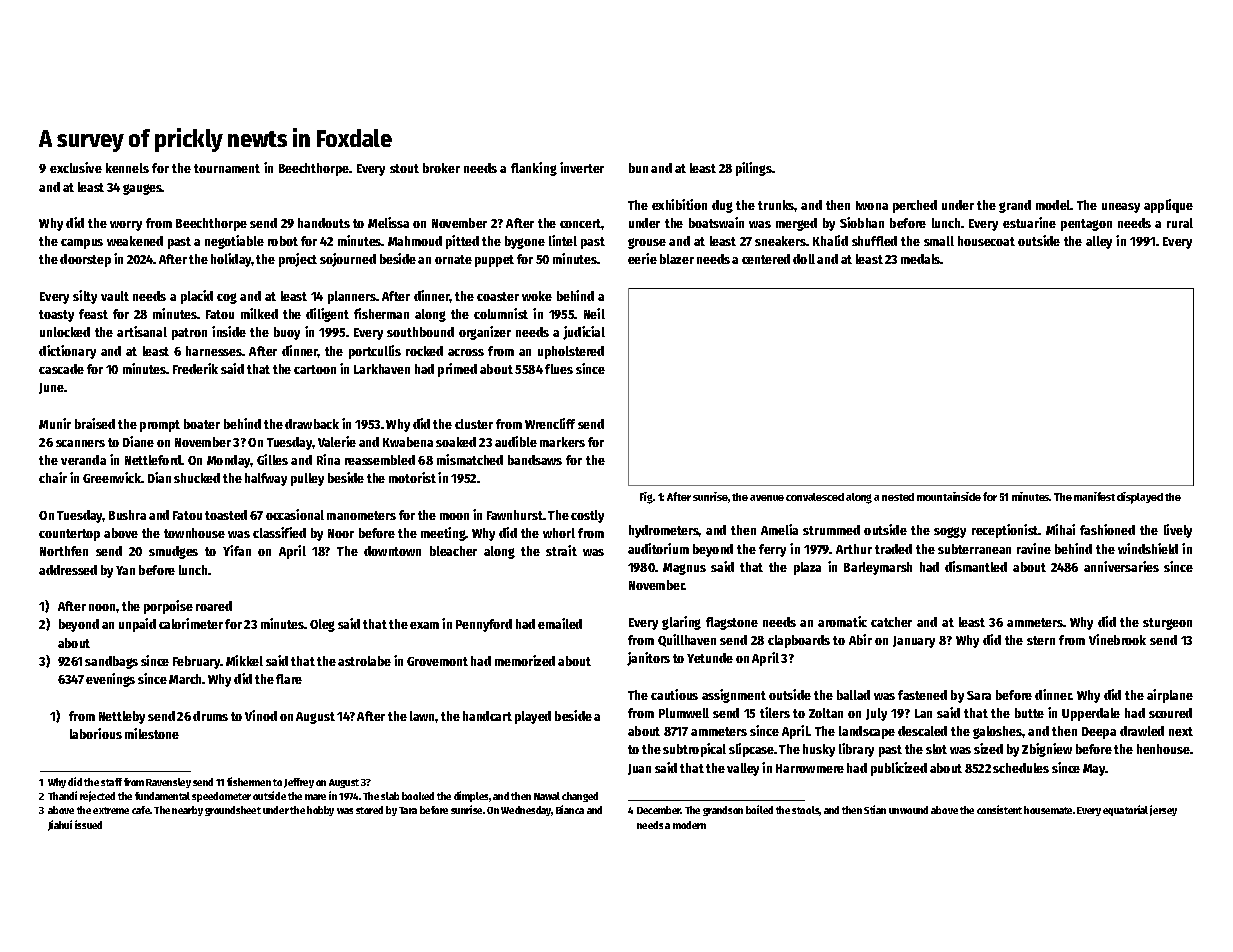 The width and height of the document is (1233, 952). What do you see at coordinates (322, 625) in the document?
I see `Oleg` at bounding box center [322, 625].
